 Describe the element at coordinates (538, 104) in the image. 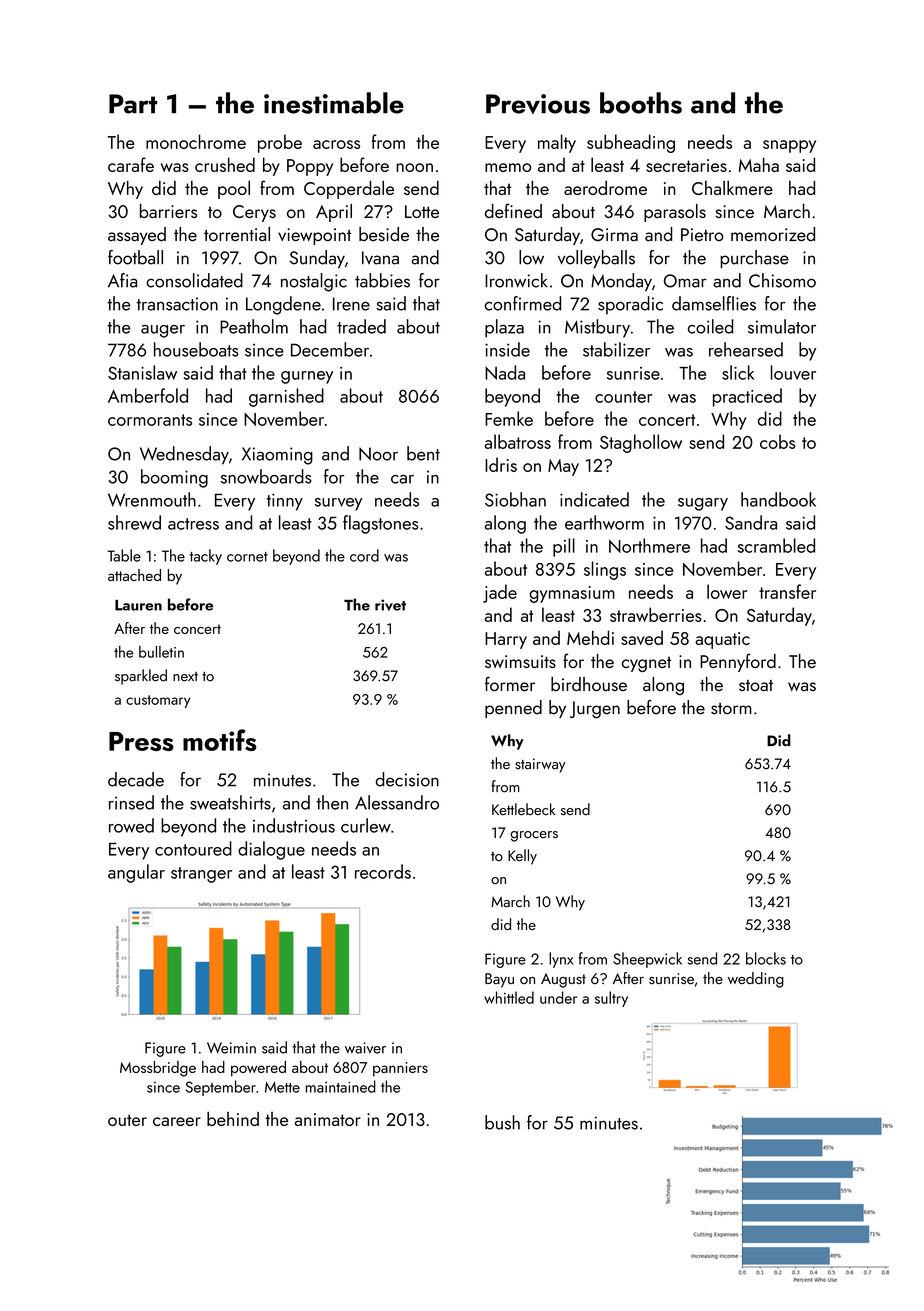

I see `Previous` at that location.
